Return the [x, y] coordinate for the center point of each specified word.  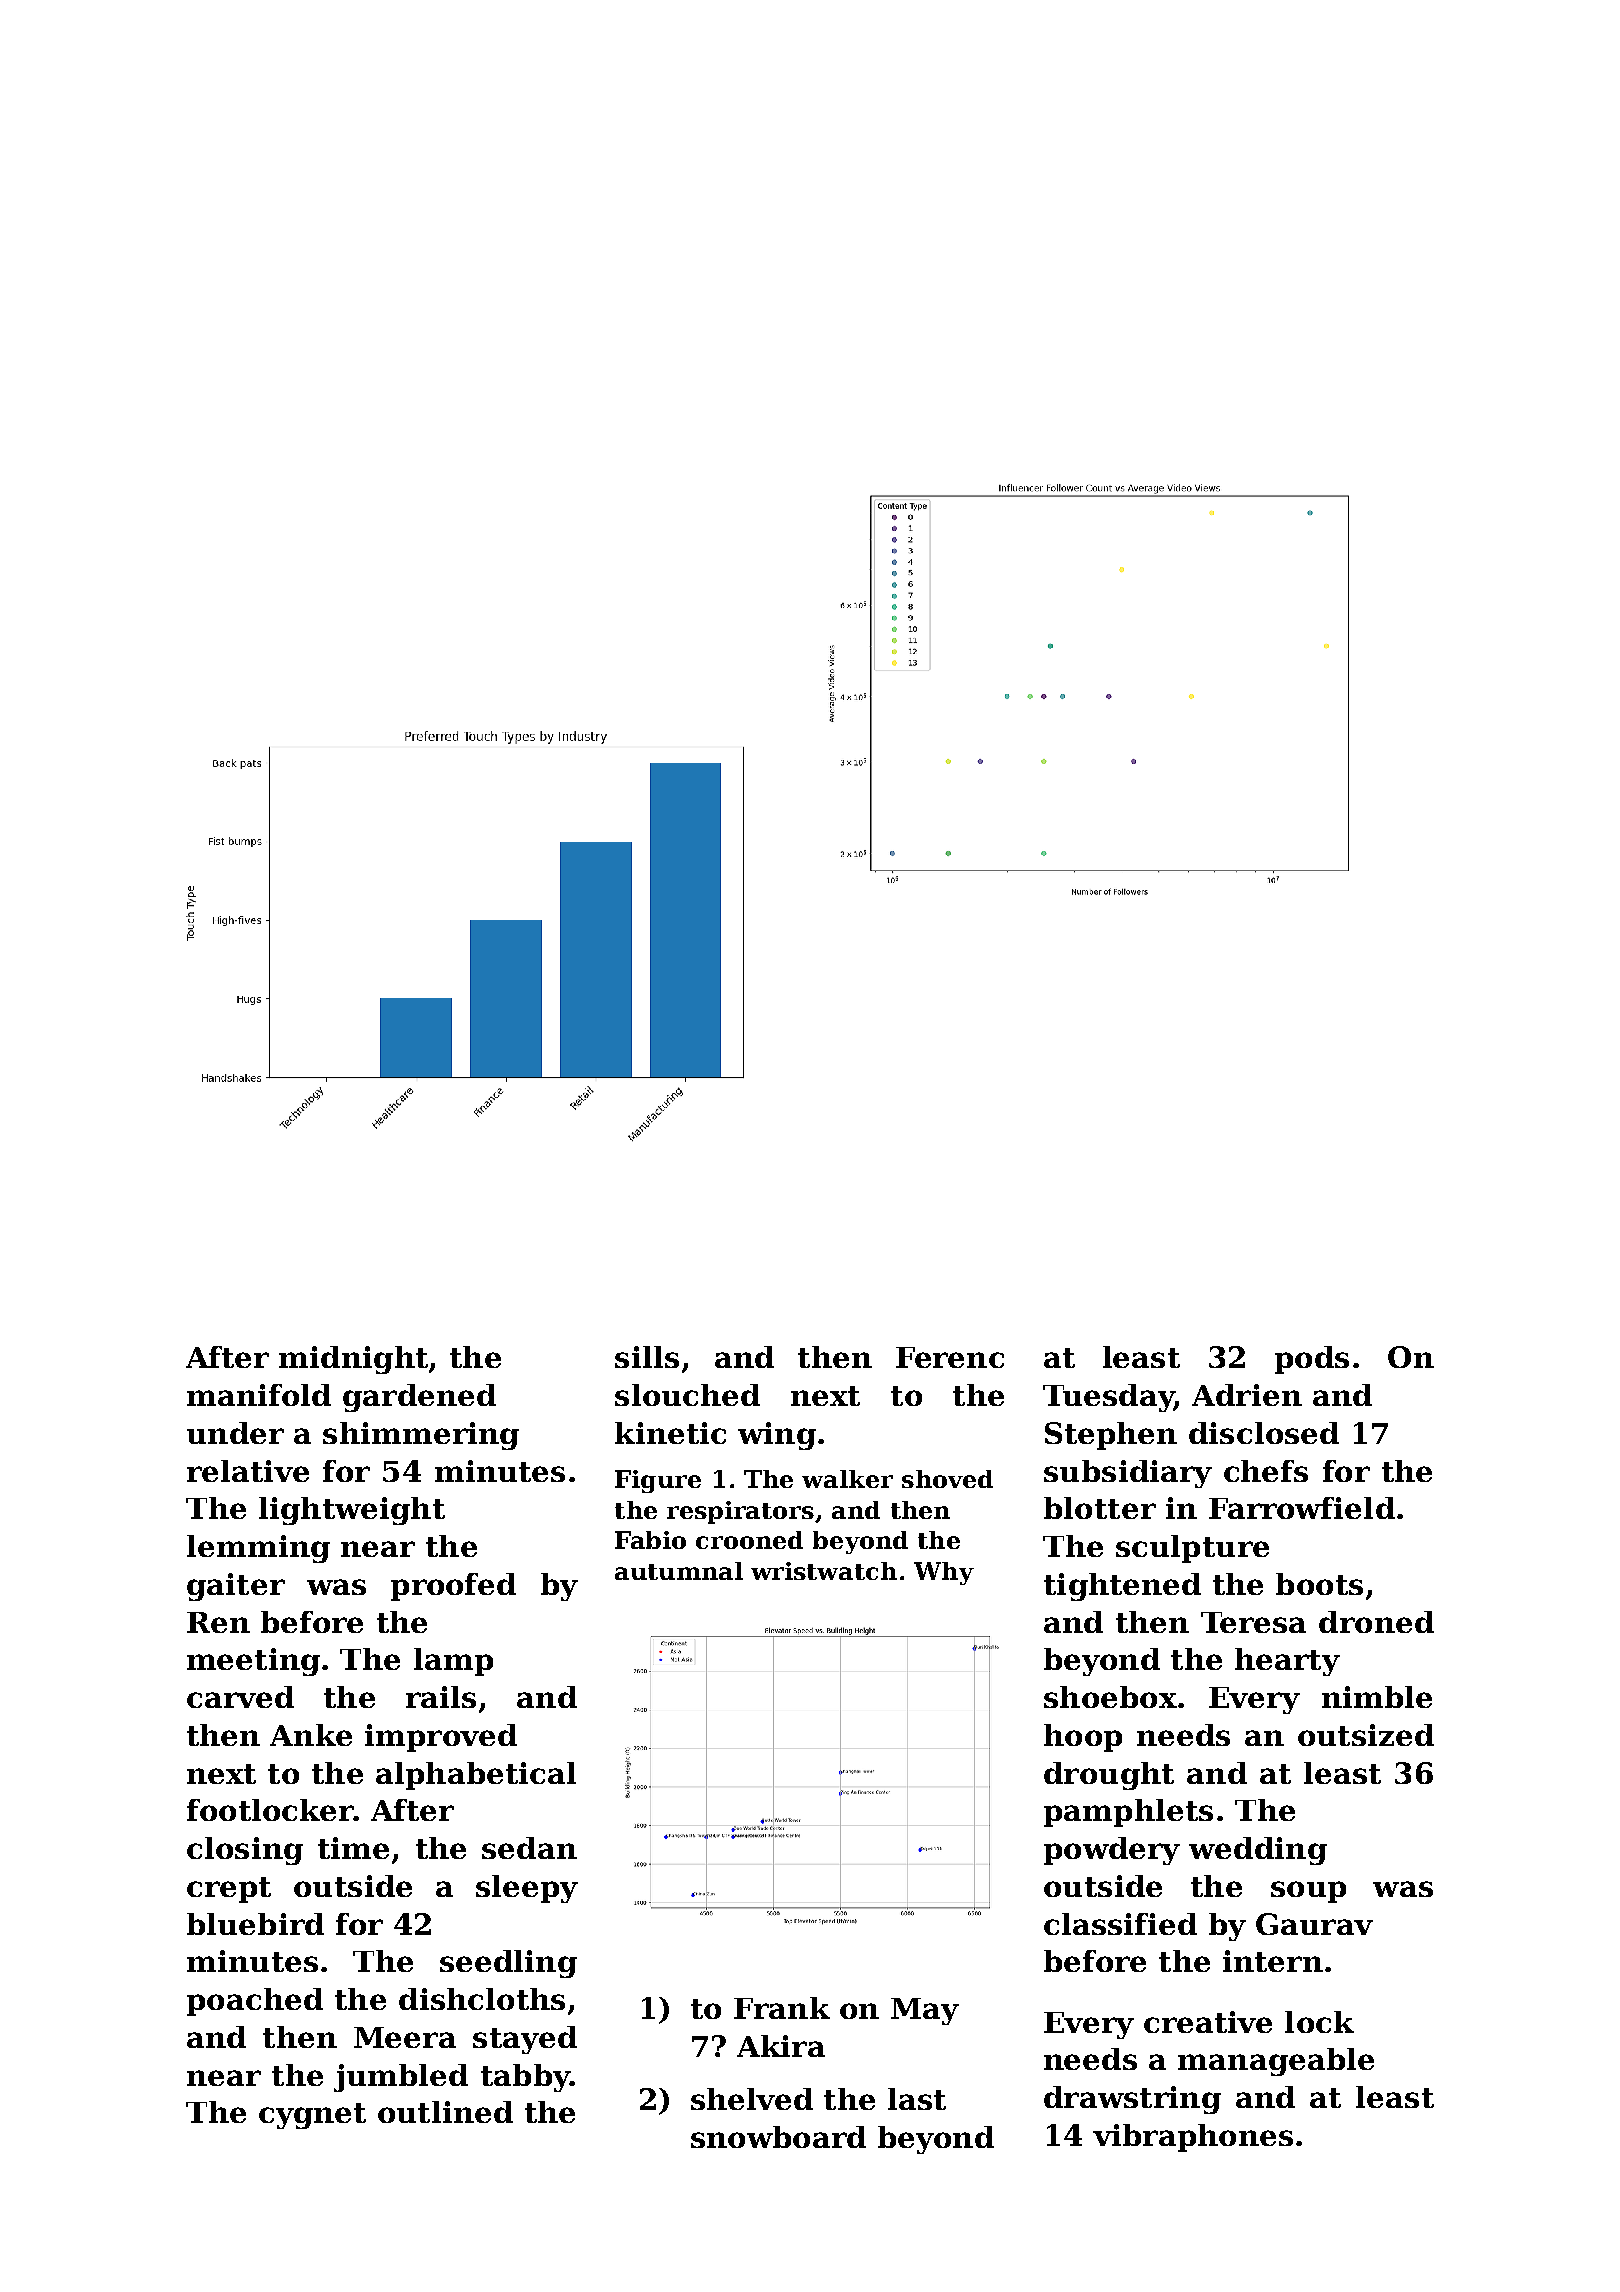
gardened [419, 1398]
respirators [740, 1512]
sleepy [527, 1889]
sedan [529, 1848]
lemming [258, 1549]
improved [441, 1738]
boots [1319, 1584]
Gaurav [1314, 1924]
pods [1312, 1360]
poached [255, 2002]
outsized [1366, 1735]
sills [647, 1357]
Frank [782, 2008]
